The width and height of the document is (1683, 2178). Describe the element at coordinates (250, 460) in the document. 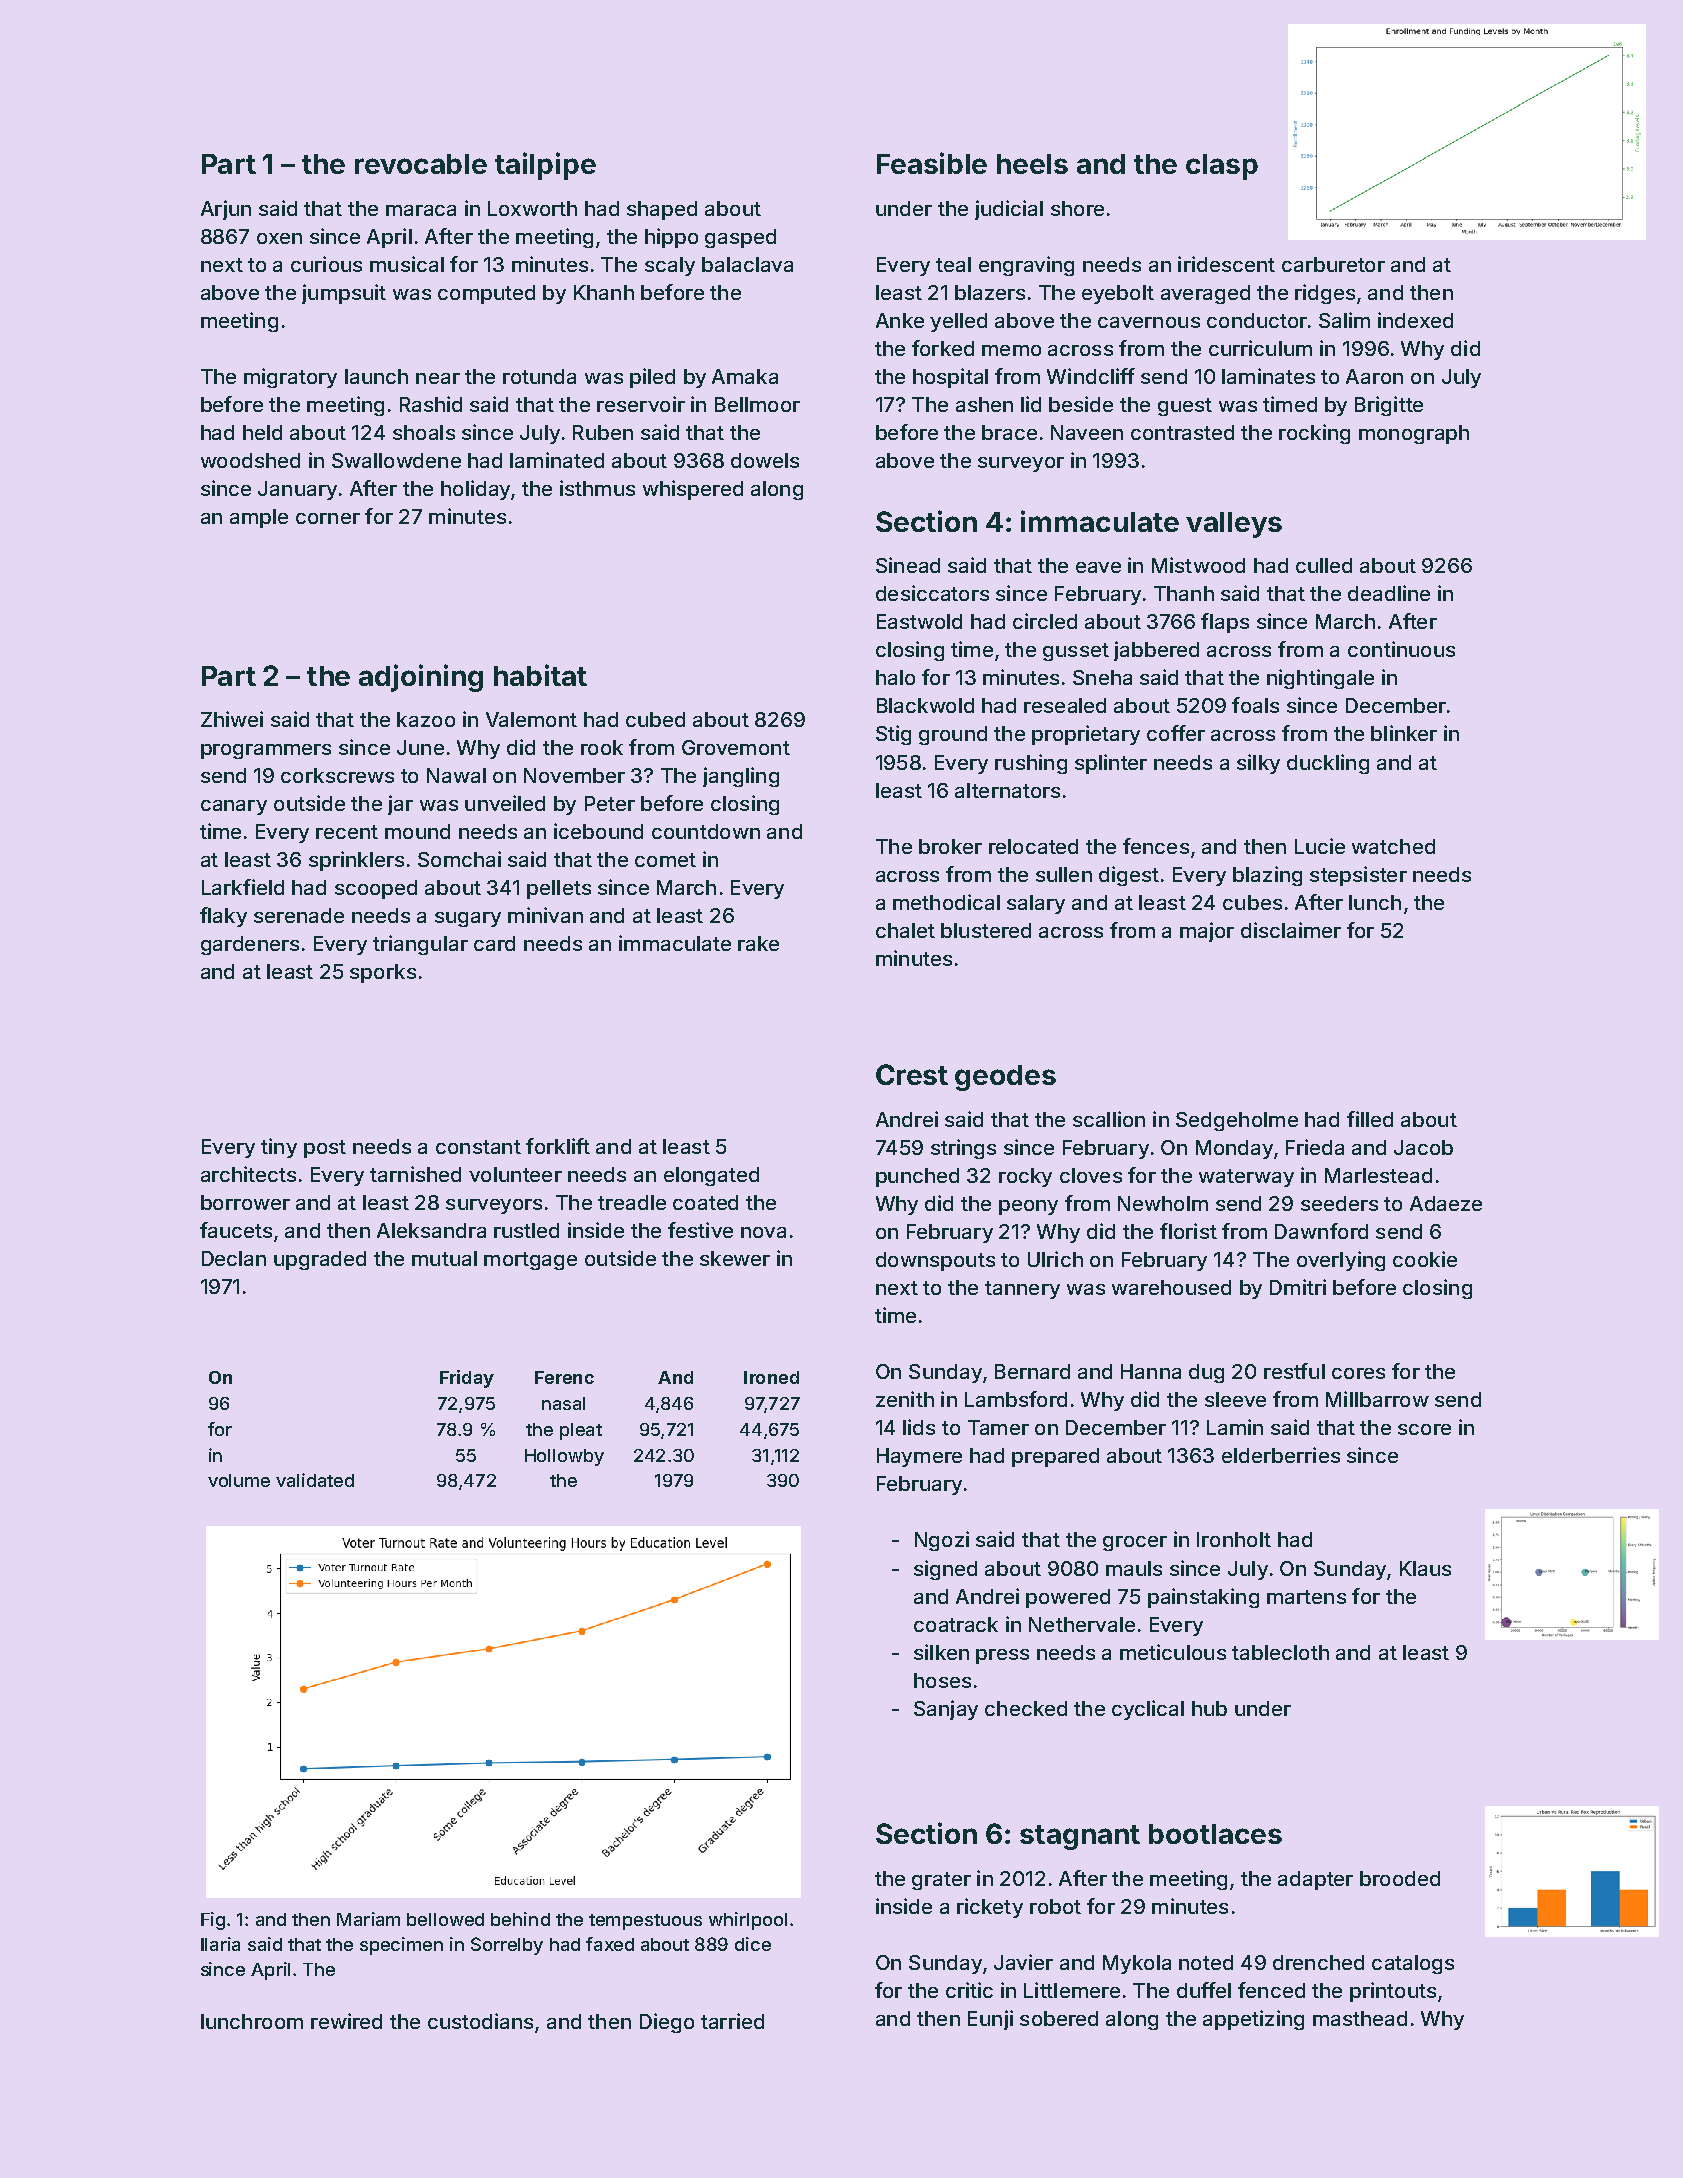

I see `woodshed` at that location.
